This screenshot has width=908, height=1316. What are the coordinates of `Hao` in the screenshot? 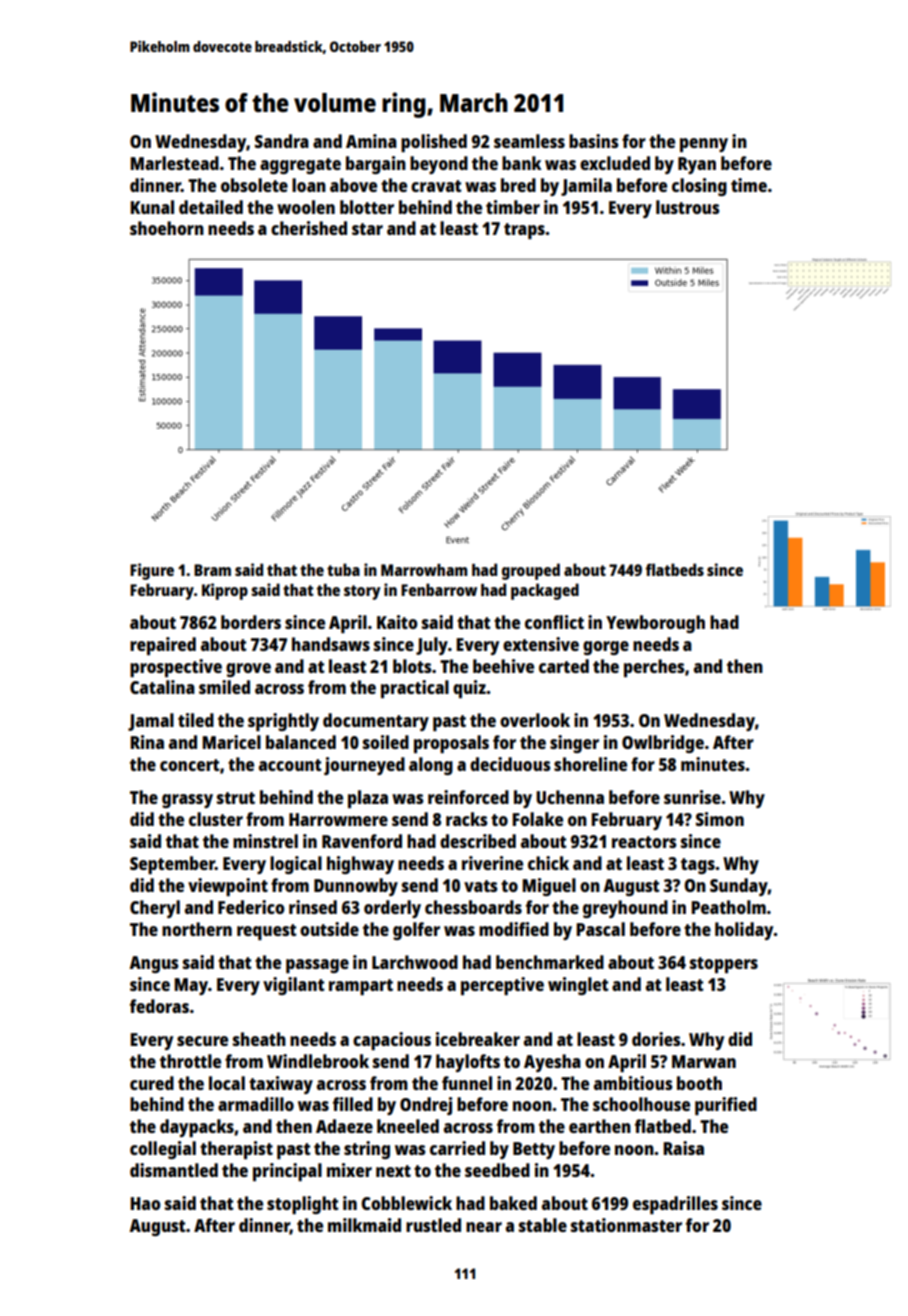 It's located at (145, 1203).
